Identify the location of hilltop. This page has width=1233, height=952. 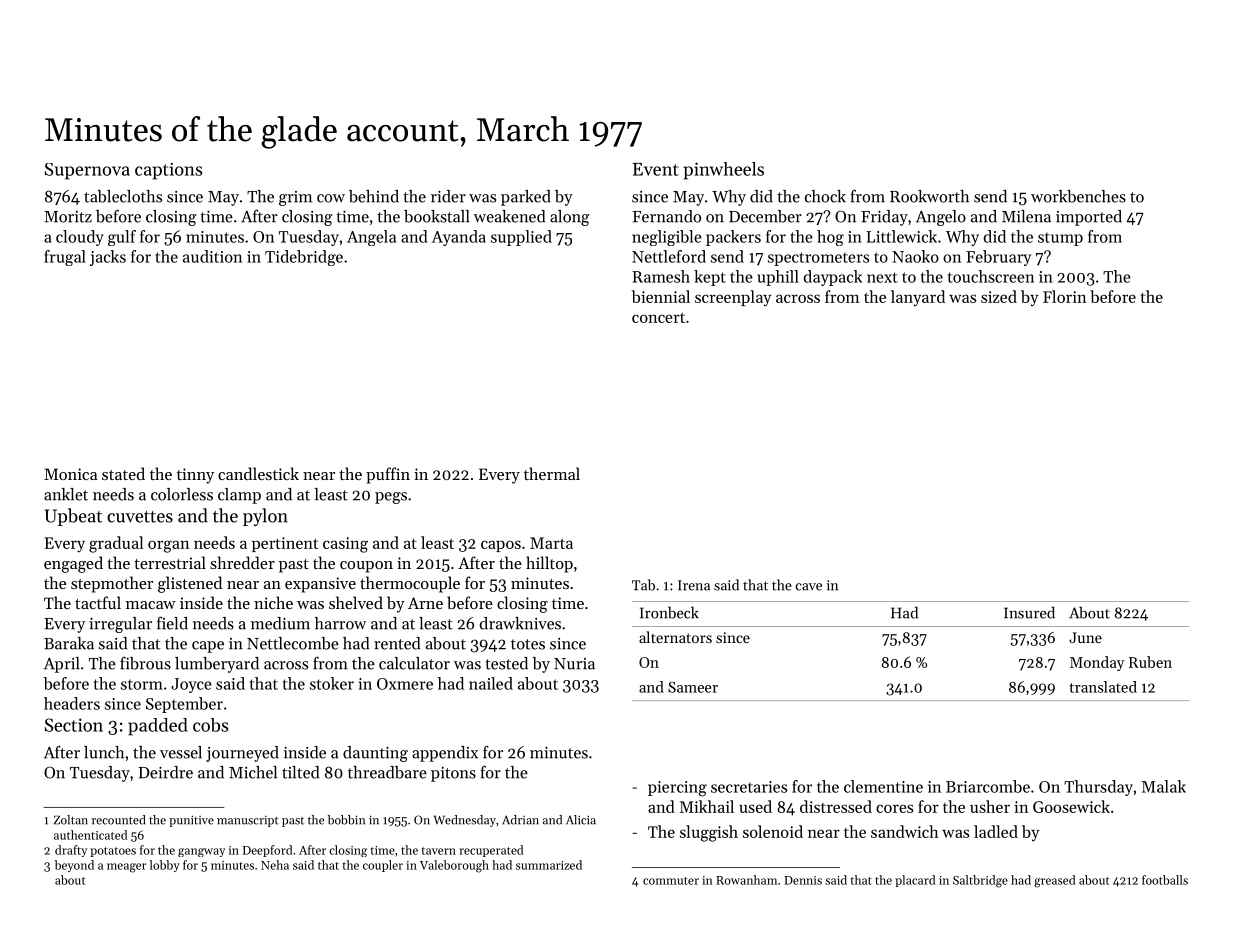
(549, 564).
